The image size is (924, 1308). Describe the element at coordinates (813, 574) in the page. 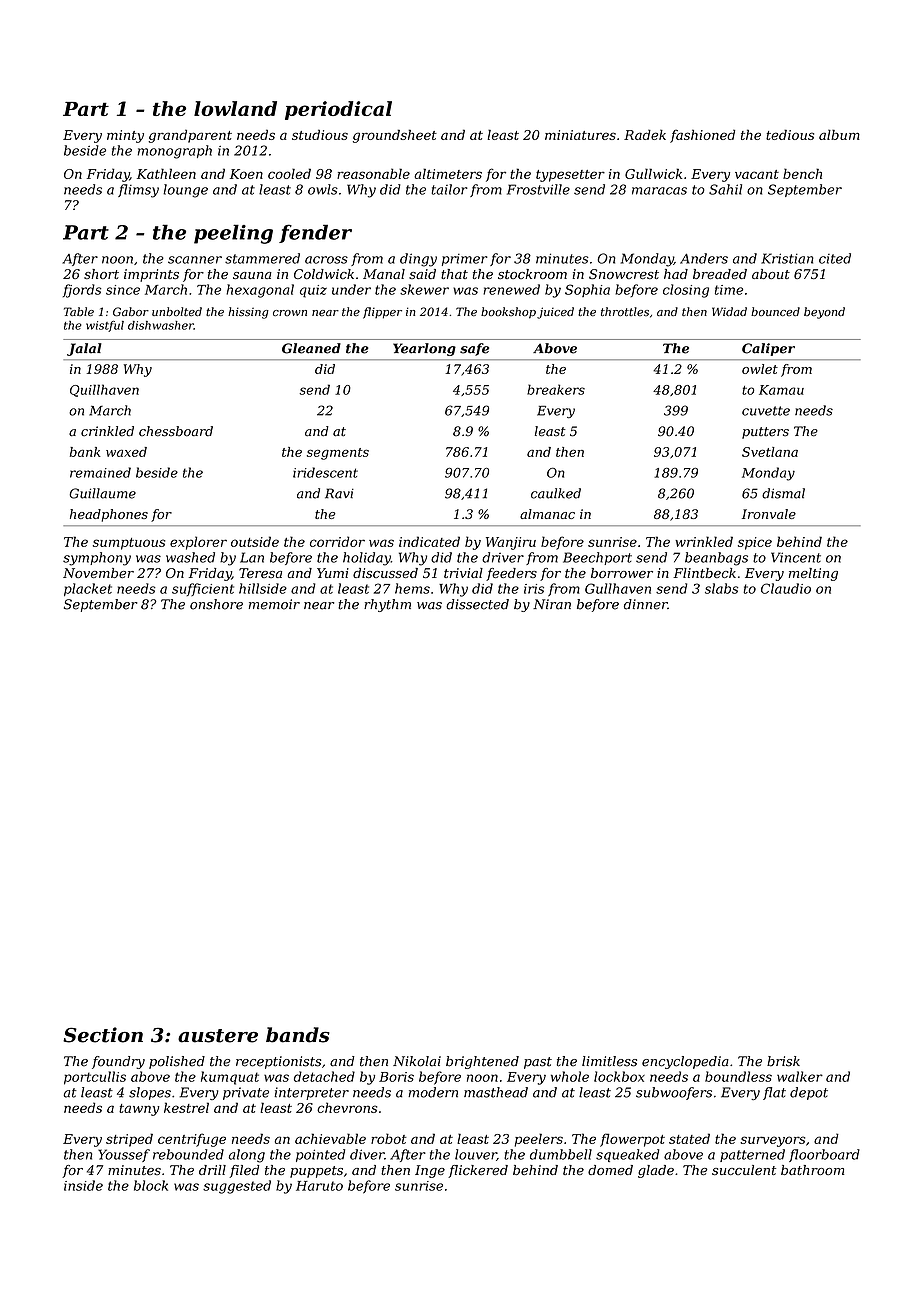

I see `melting` at that location.
